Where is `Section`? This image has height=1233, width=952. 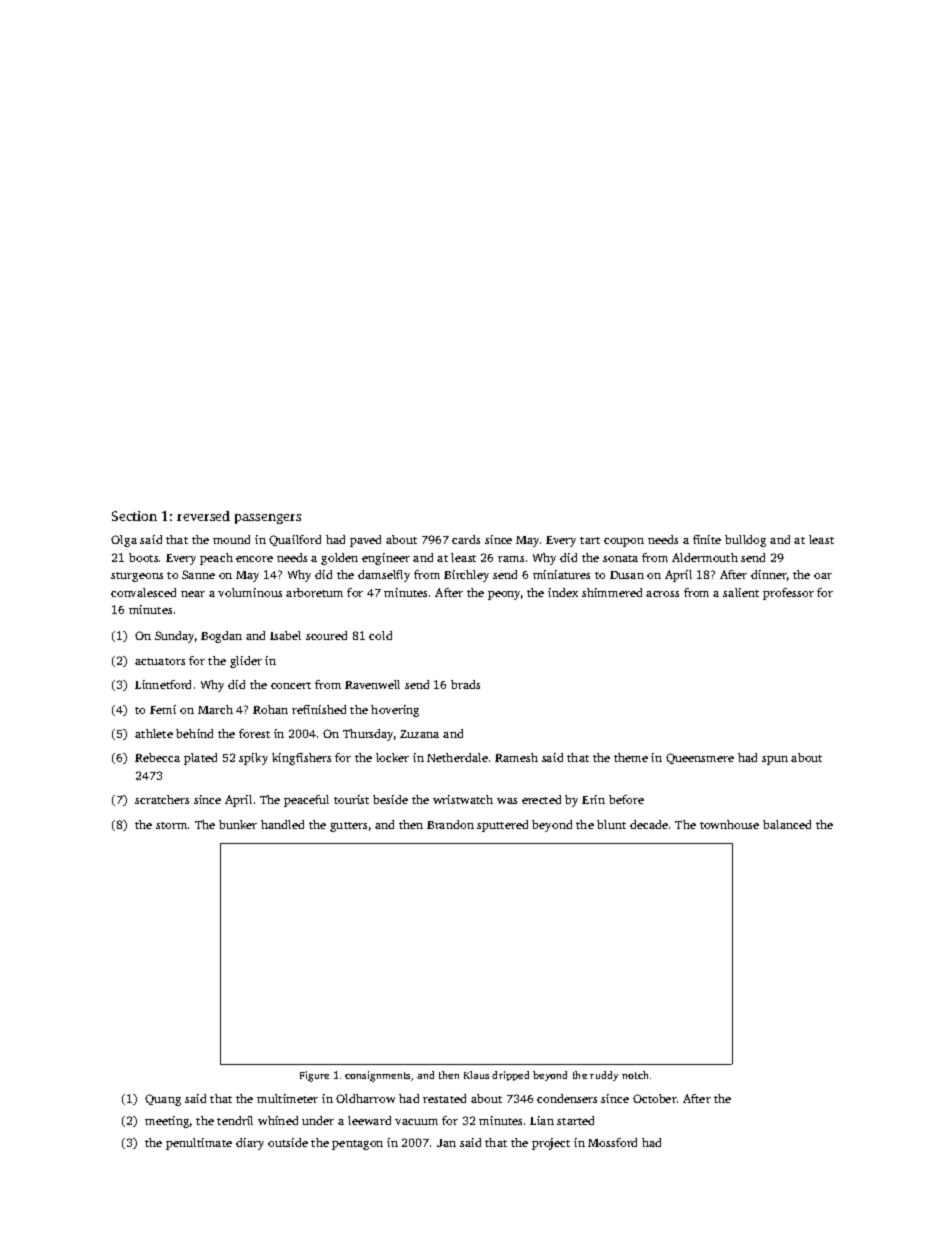
Section is located at coordinates (134, 516).
